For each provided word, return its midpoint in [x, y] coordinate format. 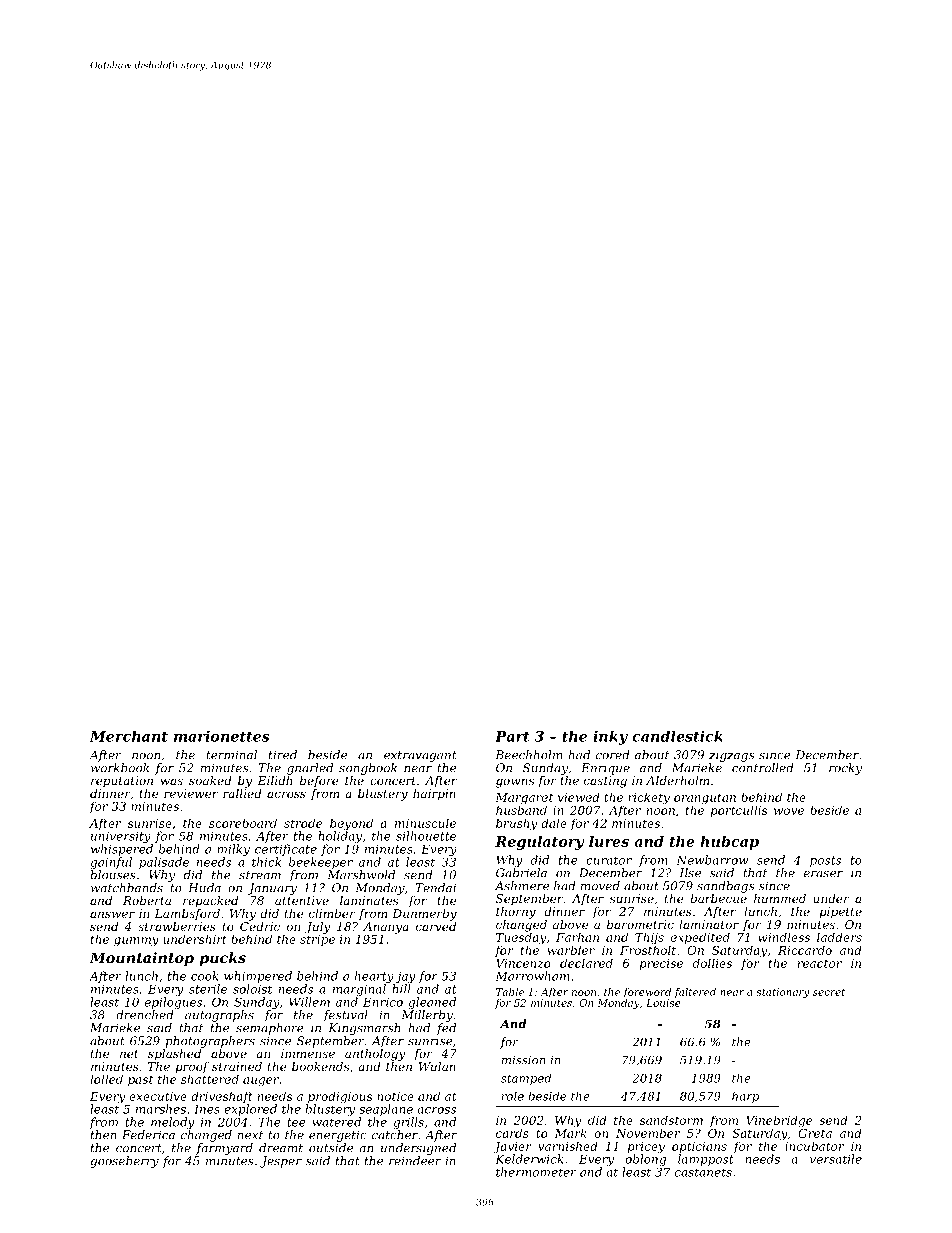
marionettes [222, 736]
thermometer [536, 1172]
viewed [579, 797]
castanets [703, 1172]
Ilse [690, 873]
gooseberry [124, 1162]
